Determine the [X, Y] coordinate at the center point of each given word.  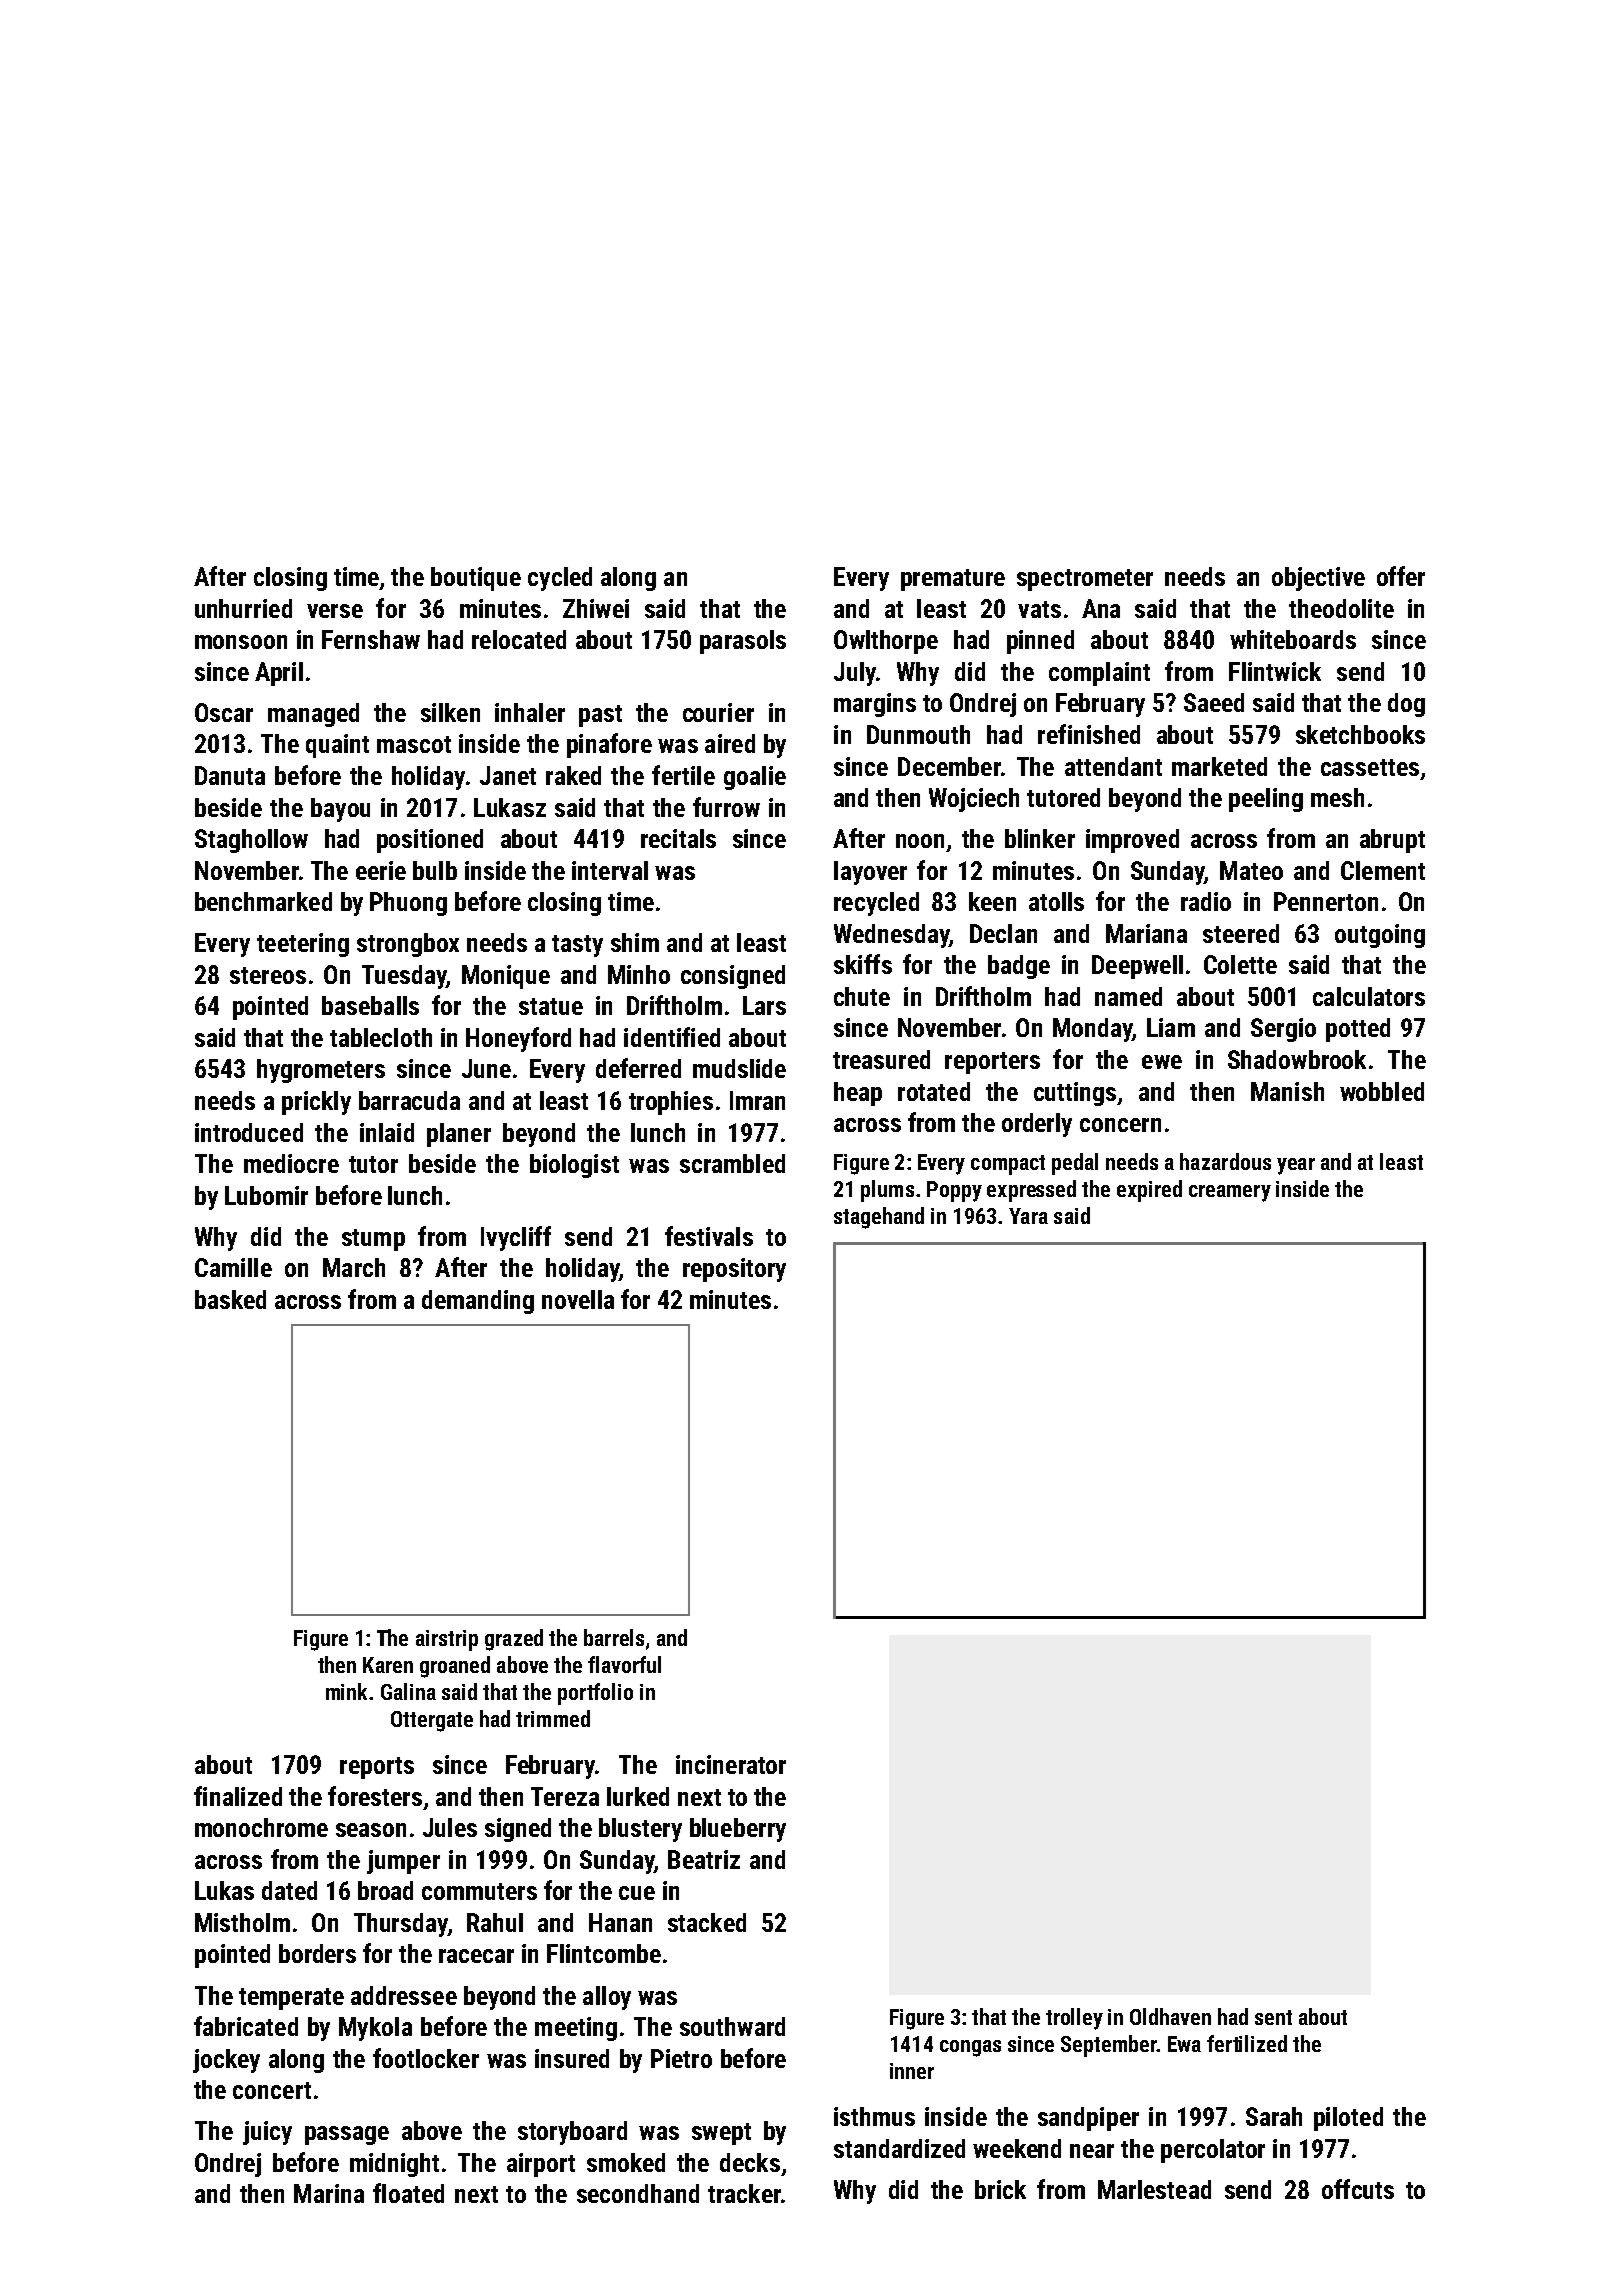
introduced [249, 1132]
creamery [1230, 1193]
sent [1273, 2017]
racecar [476, 1956]
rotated [934, 1091]
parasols [743, 642]
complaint [1099, 674]
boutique [476, 579]
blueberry [738, 1830]
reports [377, 1768]
